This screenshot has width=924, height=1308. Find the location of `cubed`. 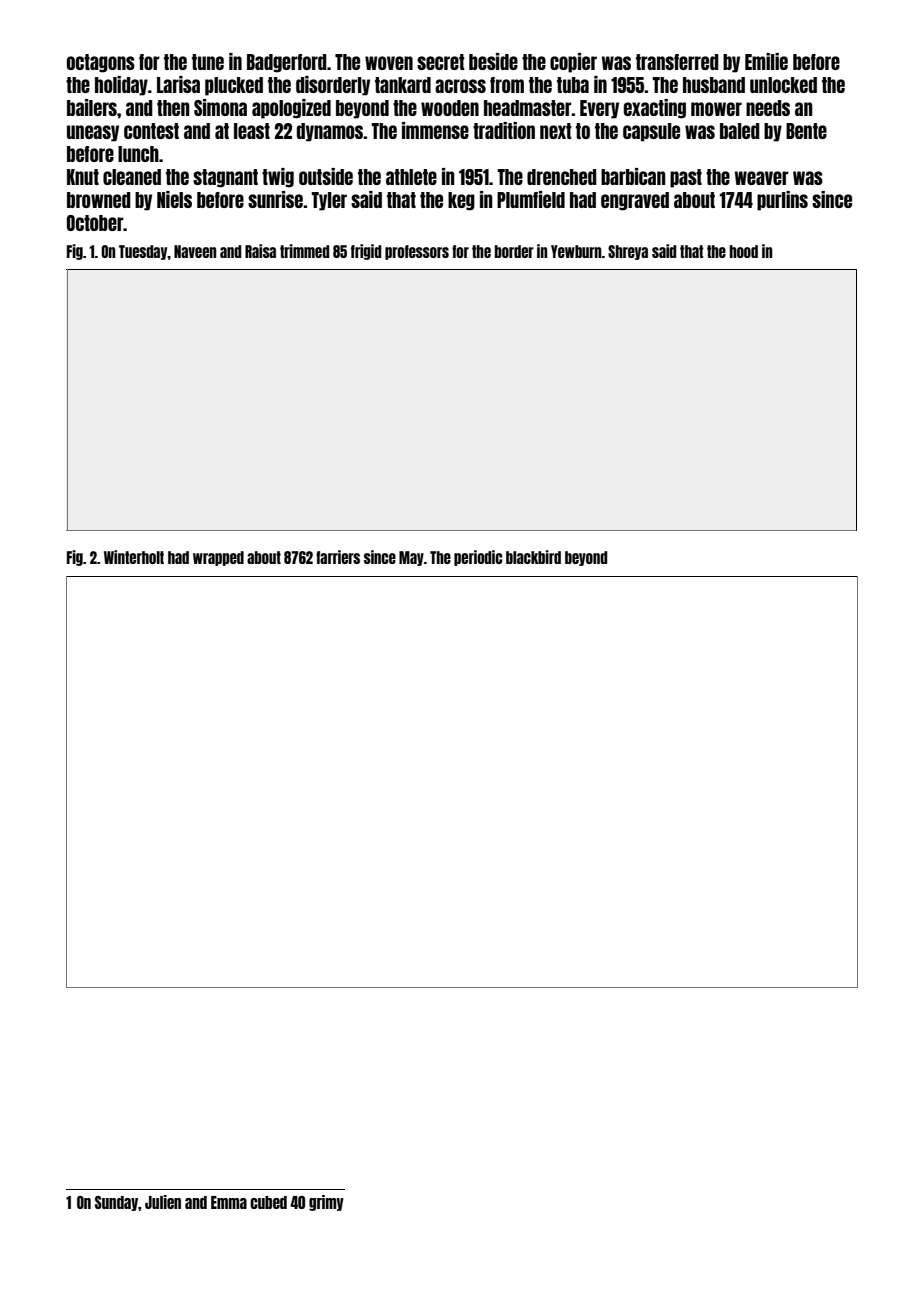

cubed is located at coordinates (268, 1202).
